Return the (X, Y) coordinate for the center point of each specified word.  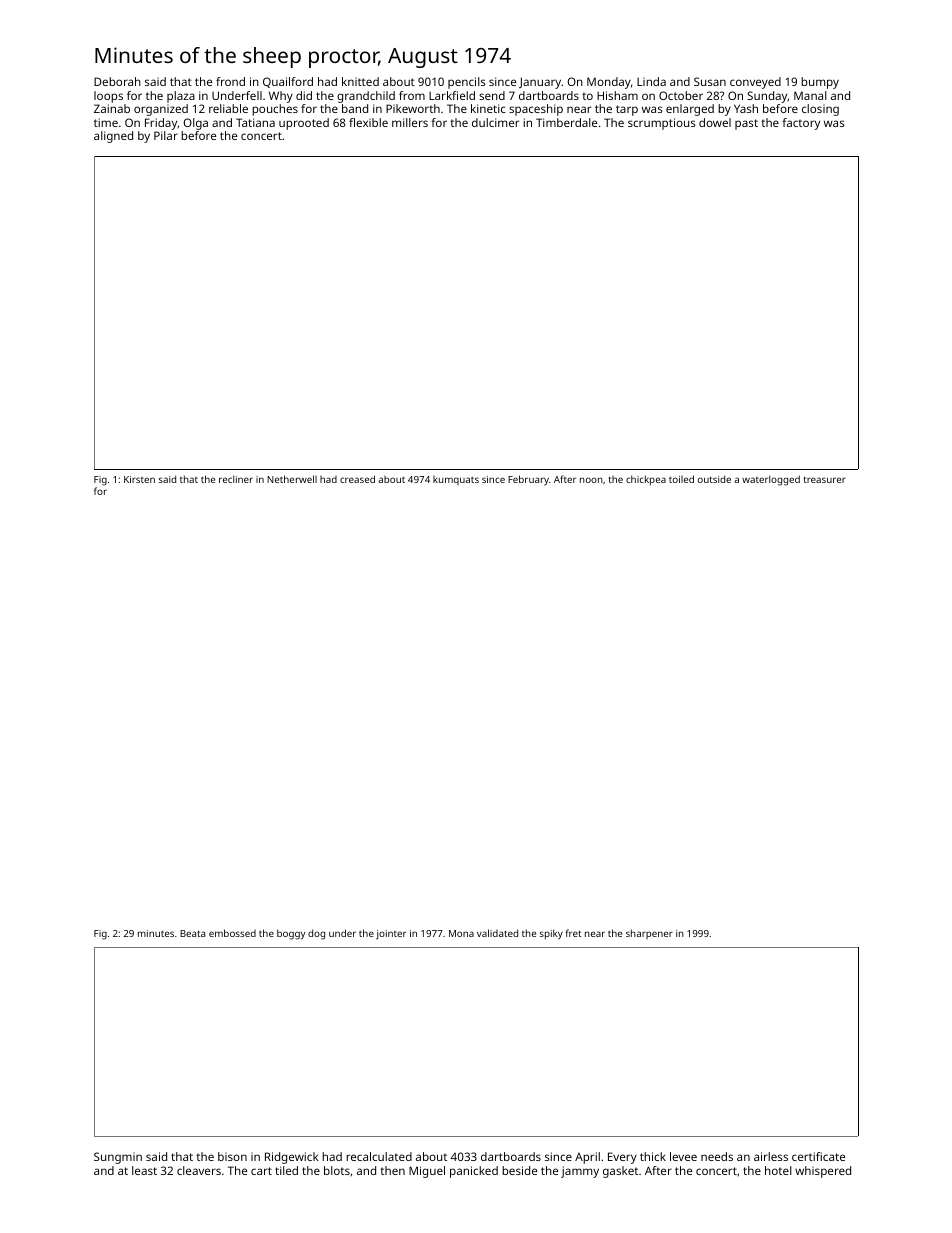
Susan (710, 81)
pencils (466, 83)
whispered (823, 1172)
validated (497, 933)
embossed (232, 933)
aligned (113, 137)
